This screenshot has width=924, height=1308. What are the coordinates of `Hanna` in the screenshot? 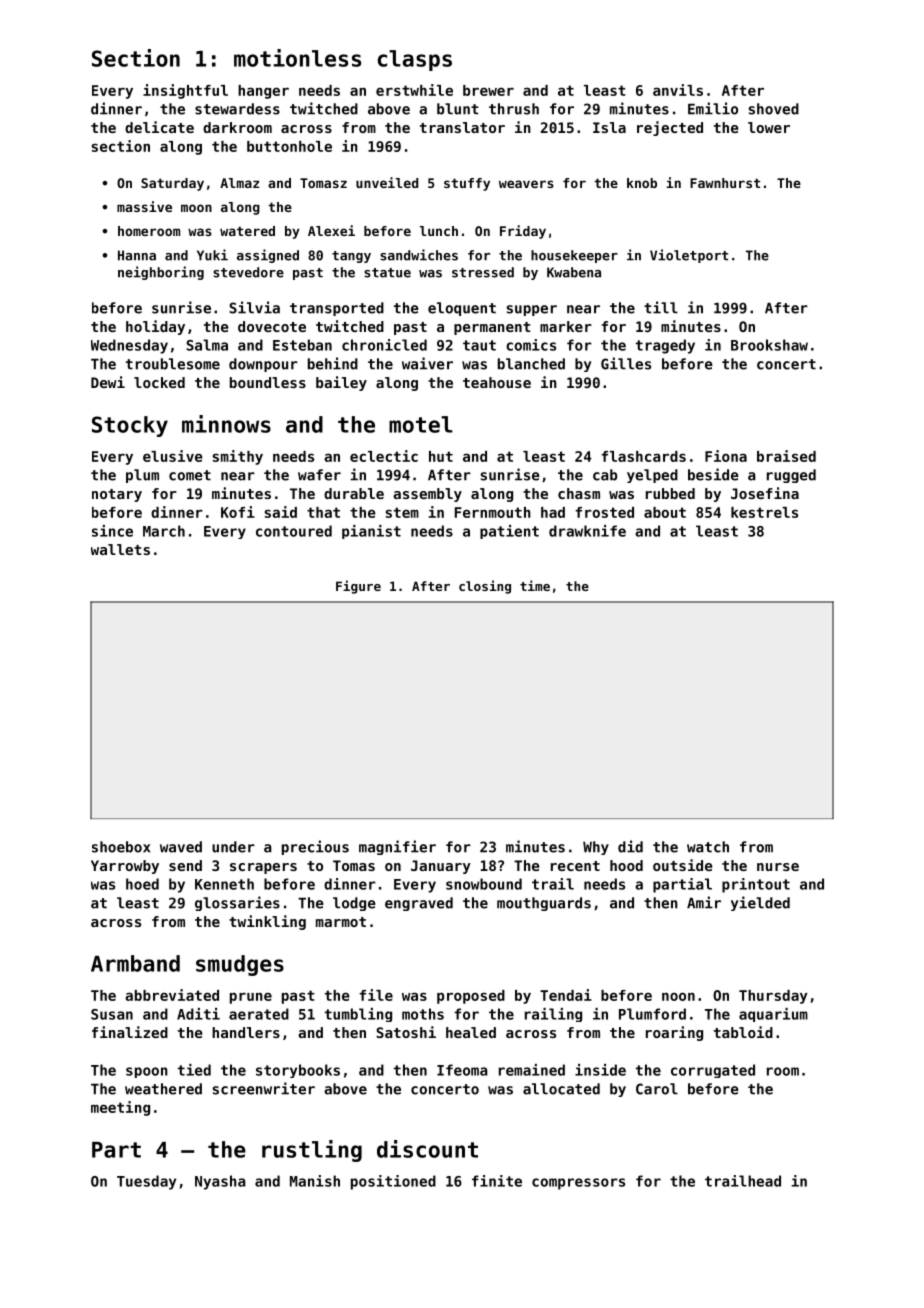 It's located at (137, 255).
